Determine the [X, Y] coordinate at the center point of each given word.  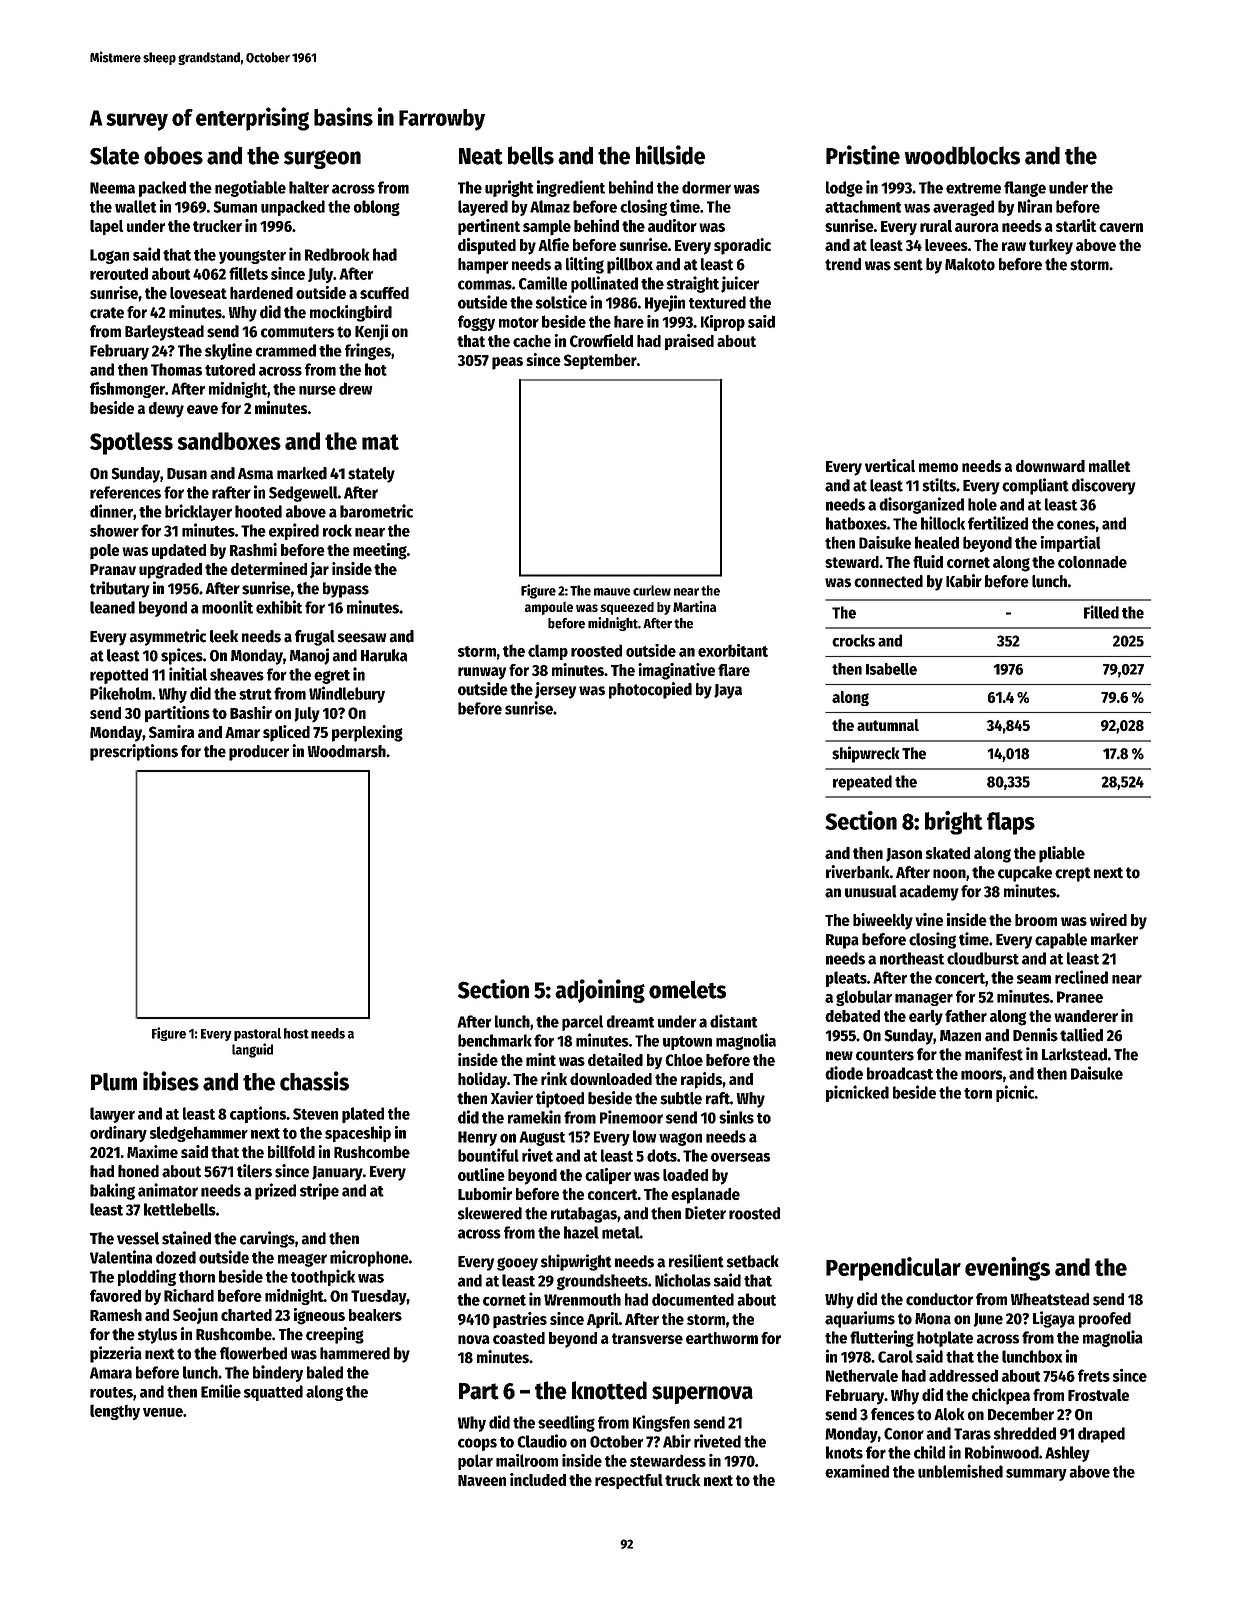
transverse [647, 1338]
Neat [481, 156]
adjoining [600, 991]
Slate [114, 155]
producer [259, 753]
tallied [1081, 1035]
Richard [189, 1295]
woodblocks [962, 155]
